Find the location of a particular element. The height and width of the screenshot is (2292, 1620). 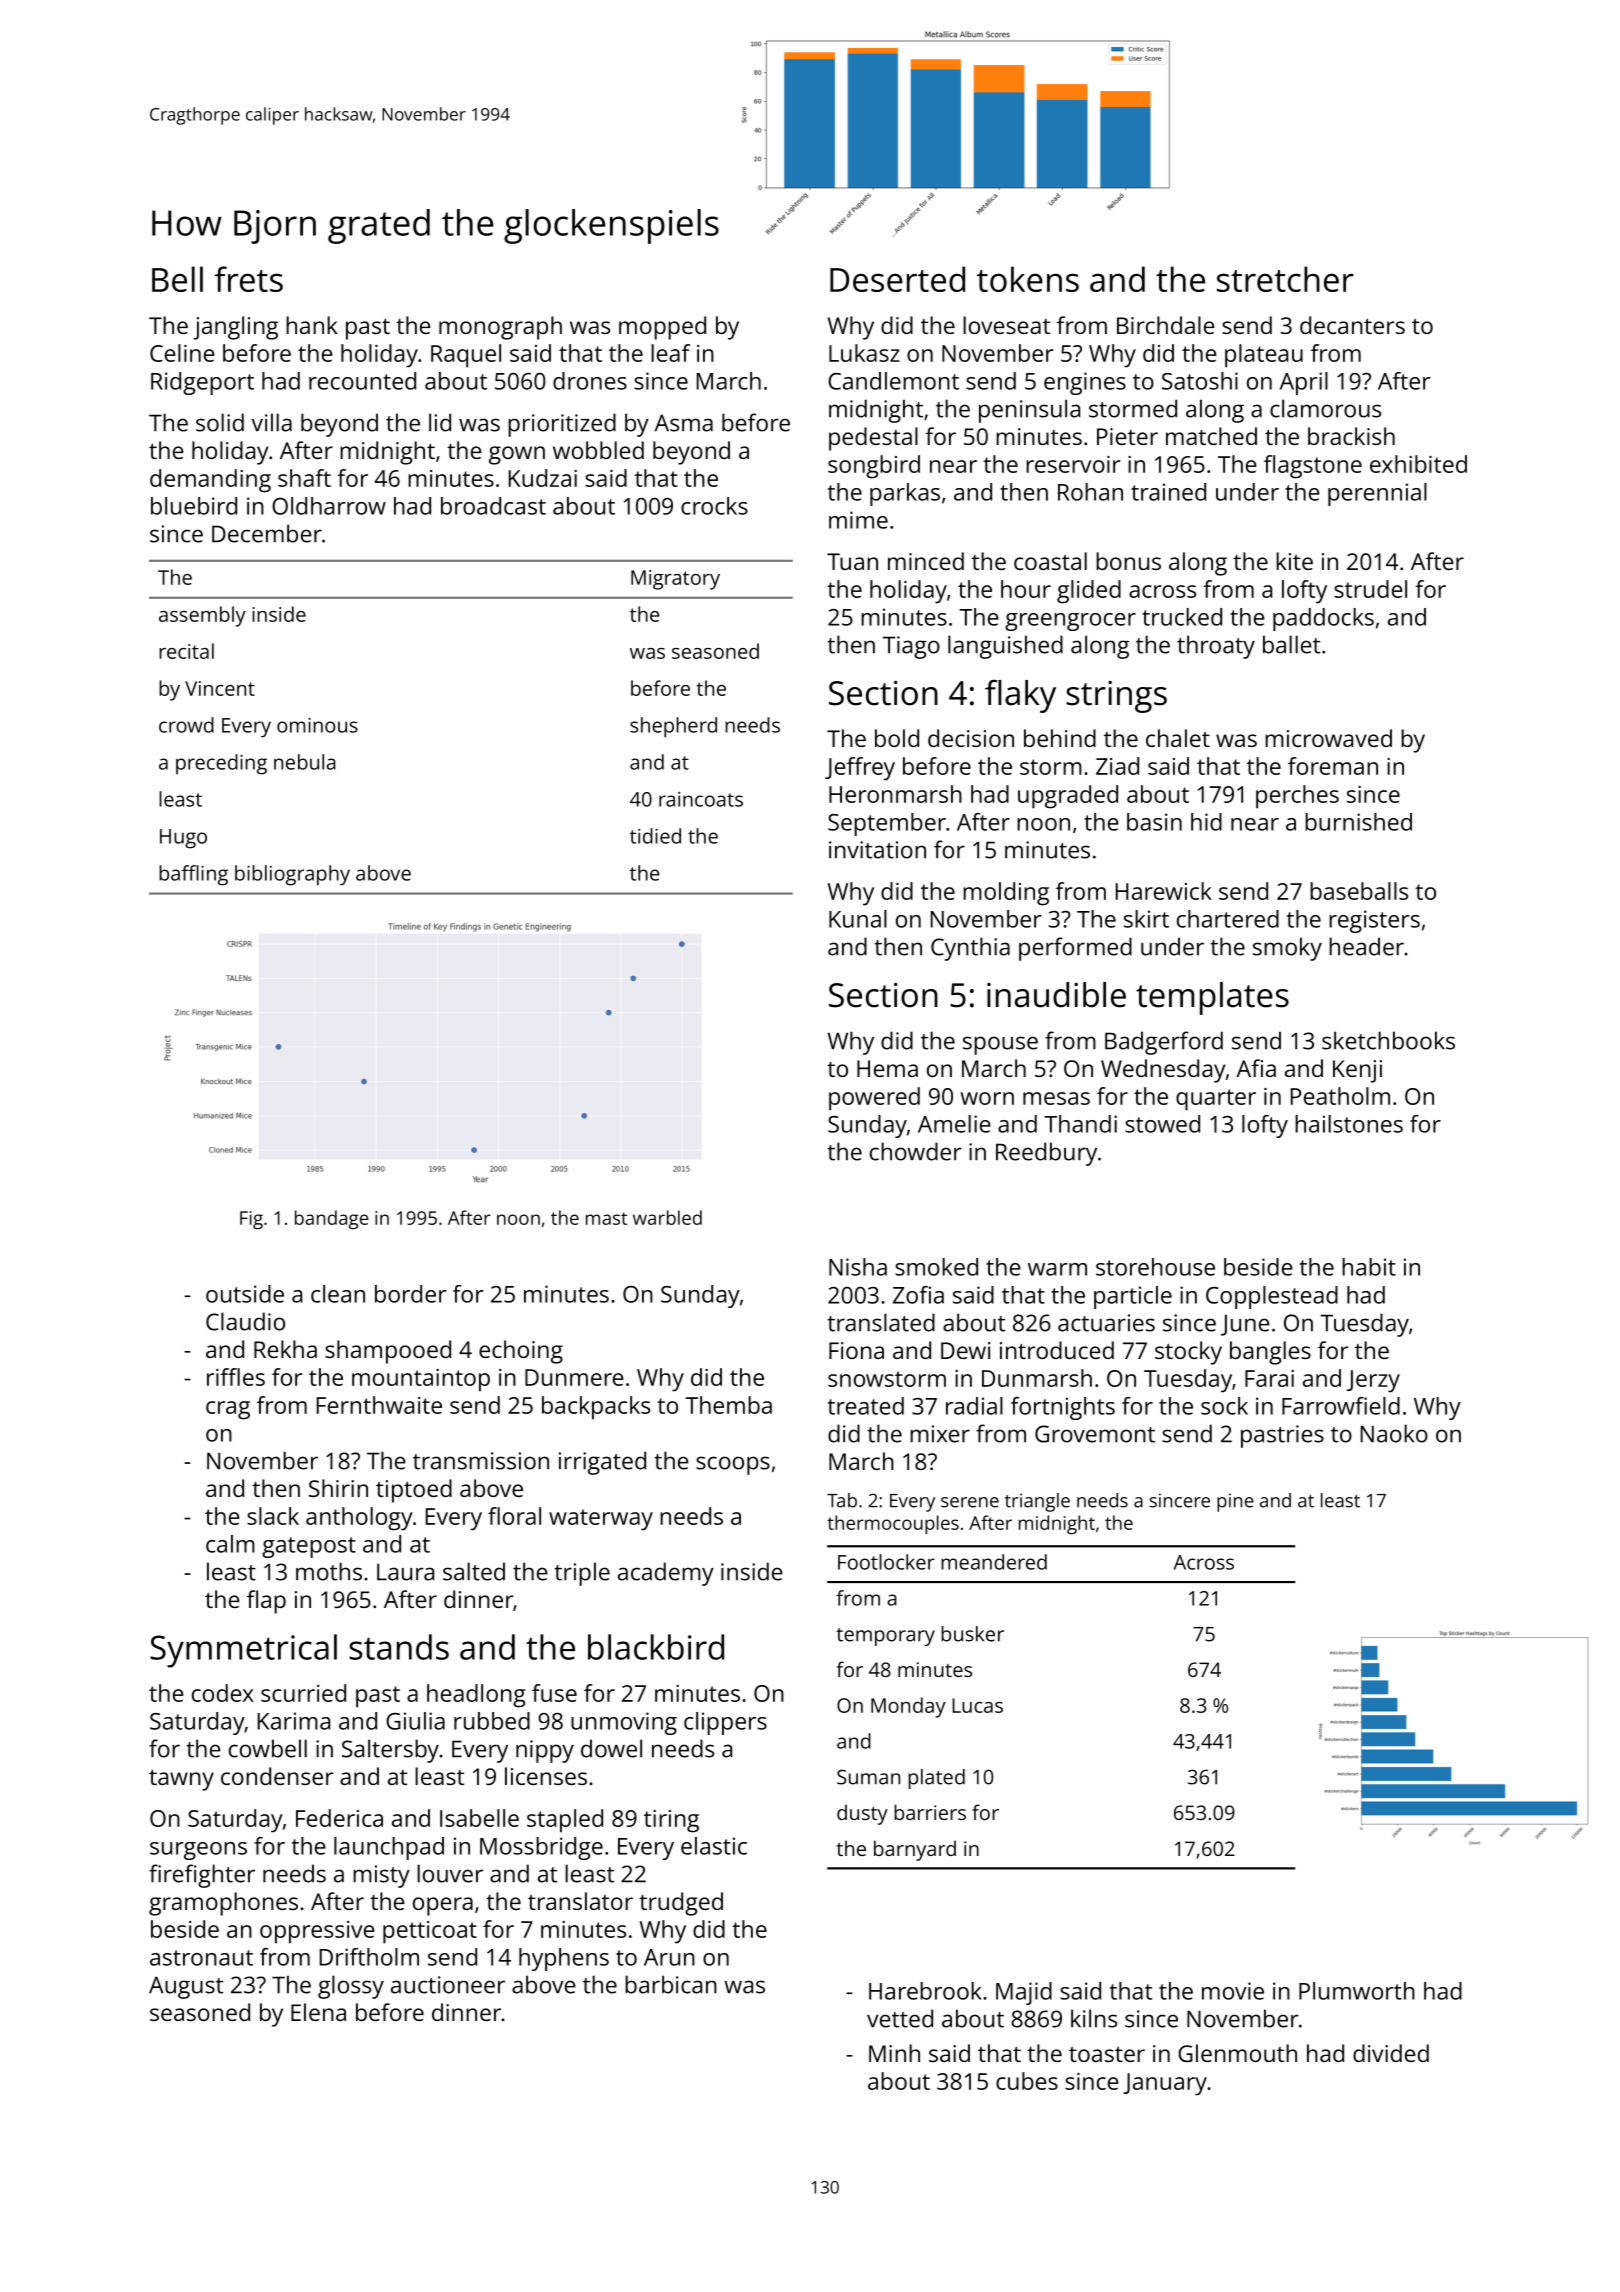

oppressive is located at coordinates (317, 1932).
